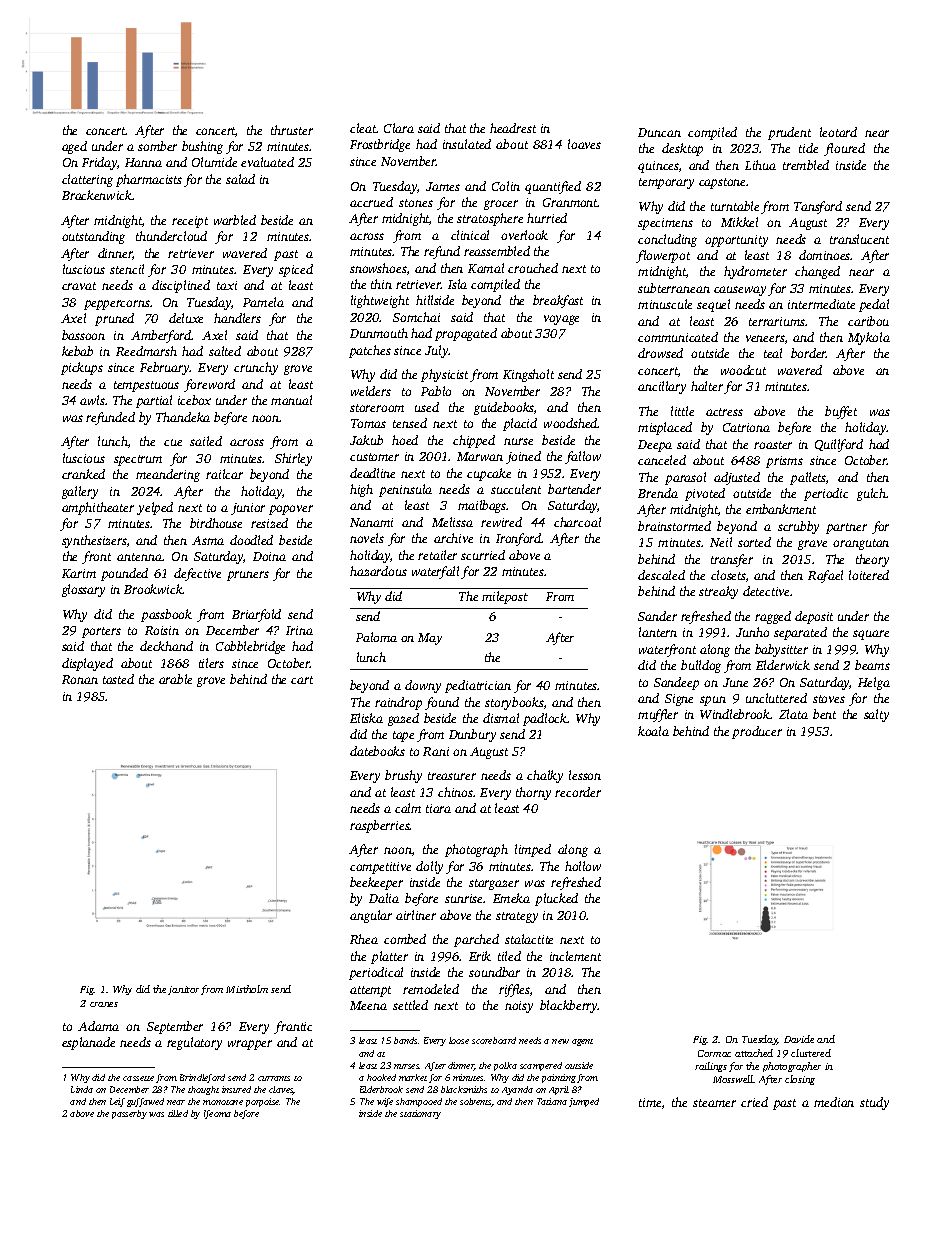  Describe the element at coordinates (859, 239) in the image. I see `translucent` at that location.
